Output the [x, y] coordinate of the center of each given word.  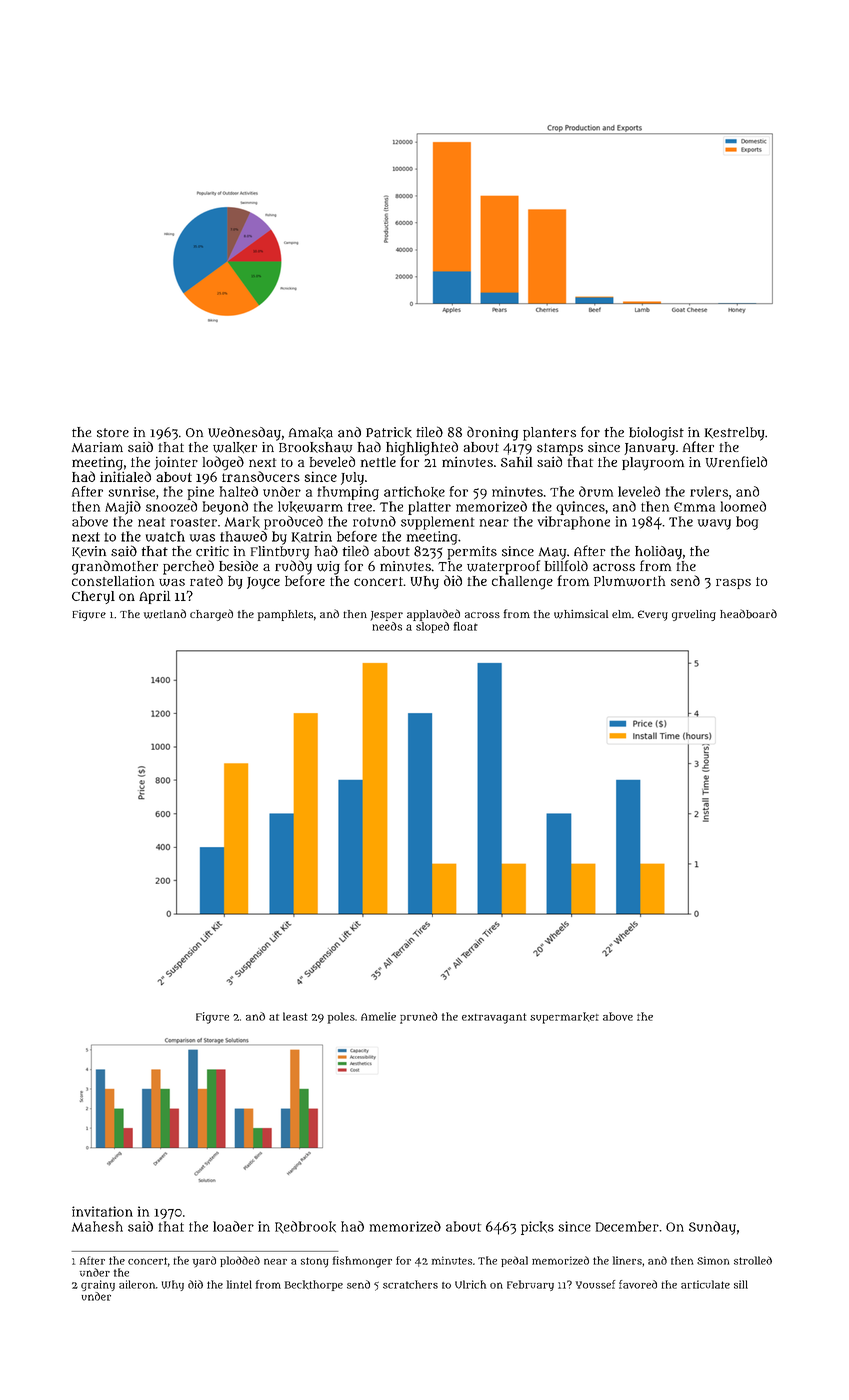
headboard [748, 614]
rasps [733, 584]
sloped [432, 627]
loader [233, 1226]
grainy [98, 1285]
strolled [753, 1260]
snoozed [171, 506]
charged [211, 615]
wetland [165, 614]
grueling [694, 615]
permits [472, 553]
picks [537, 1228]
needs [387, 626]
